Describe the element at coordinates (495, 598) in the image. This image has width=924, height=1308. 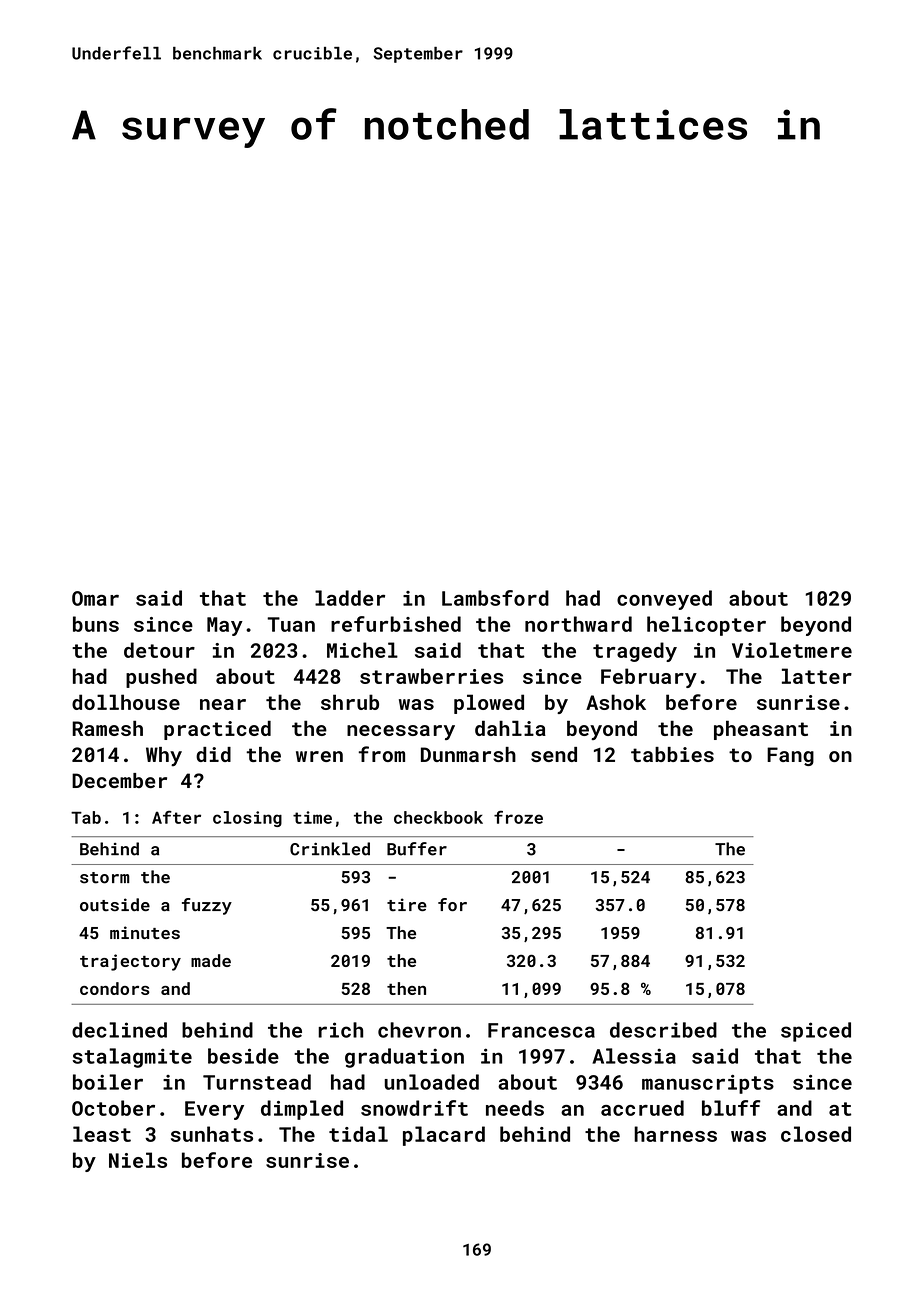
I see `Lambsford` at that location.
